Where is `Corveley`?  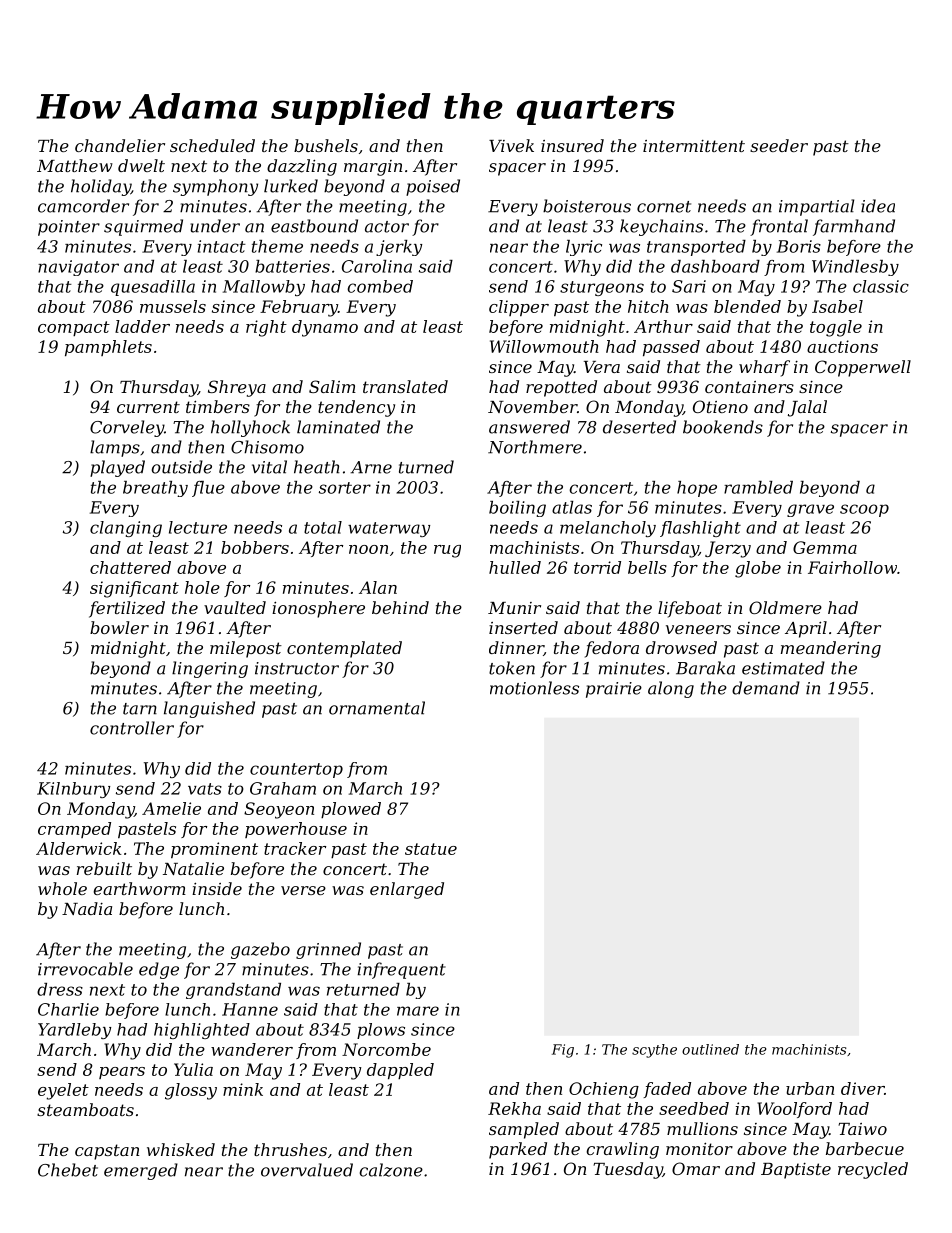 Corveley is located at coordinates (127, 428).
